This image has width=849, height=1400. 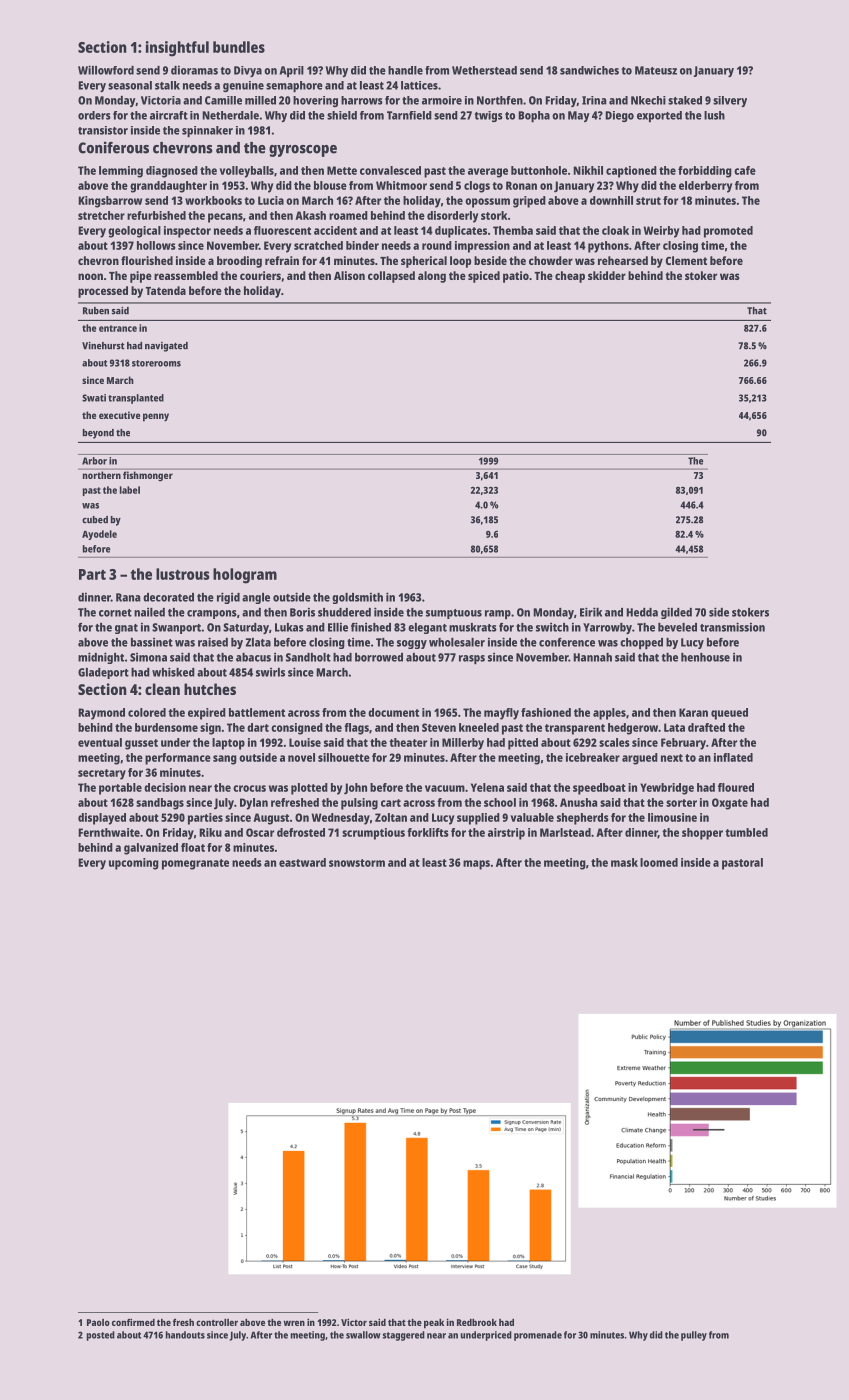 I want to click on goldsmith, so click(x=357, y=598).
